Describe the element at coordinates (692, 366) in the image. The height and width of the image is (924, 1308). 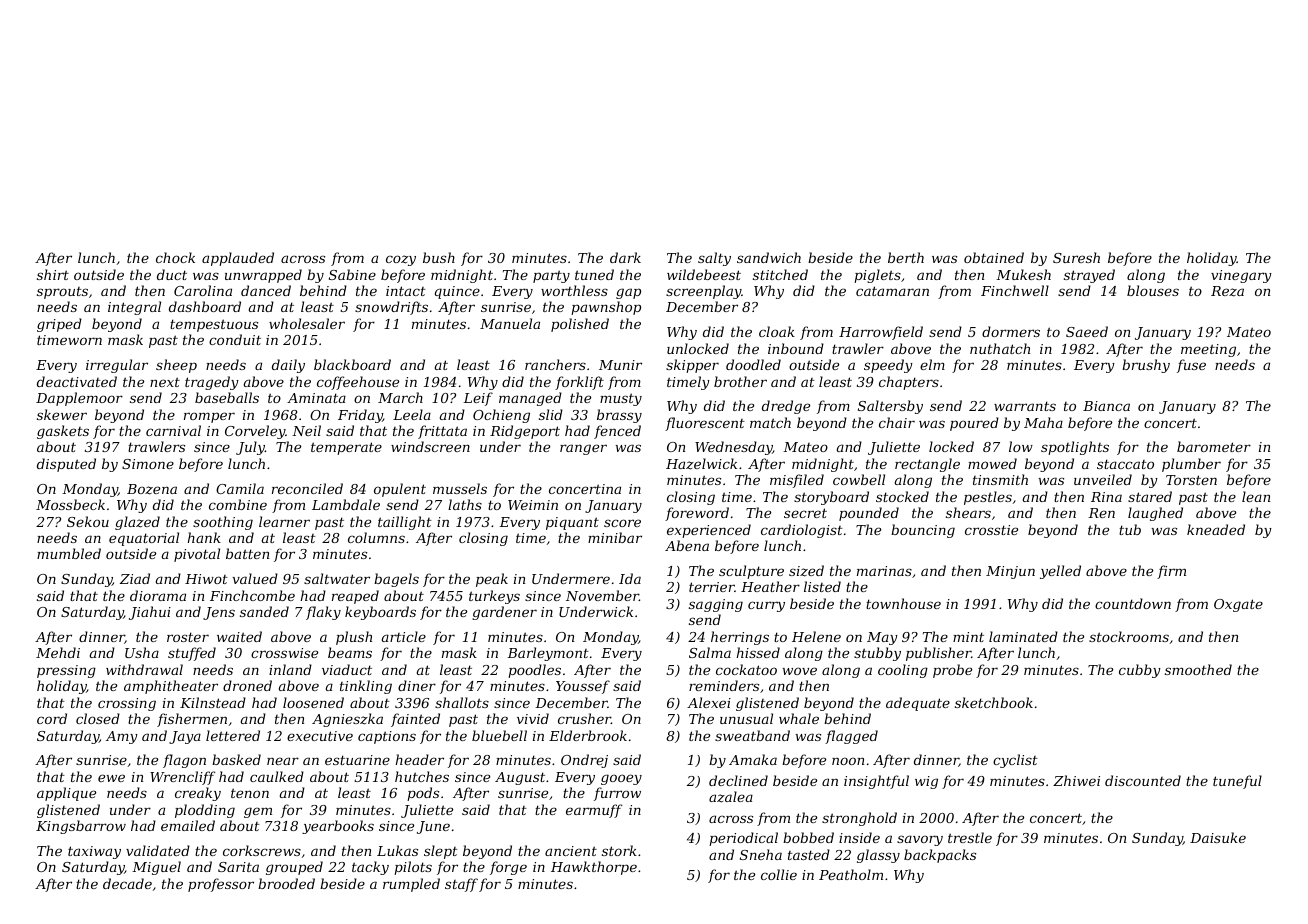
I see `skipper` at that location.
